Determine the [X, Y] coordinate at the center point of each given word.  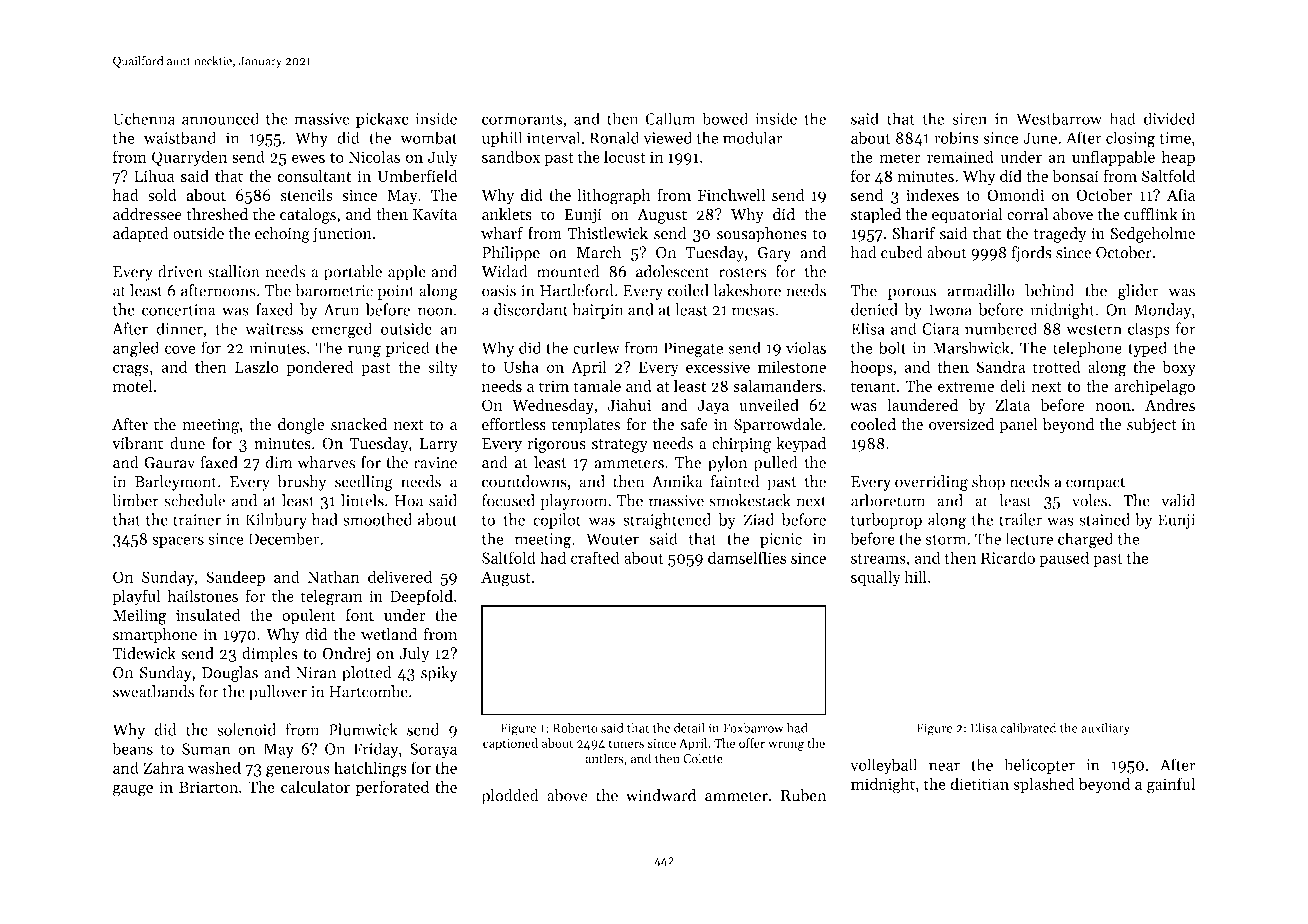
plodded [510, 797]
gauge [133, 790]
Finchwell [731, 194]
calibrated [1029, 728]
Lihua [154, 175]
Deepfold [421, 597]
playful [136, 597]
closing [1130, 139]
